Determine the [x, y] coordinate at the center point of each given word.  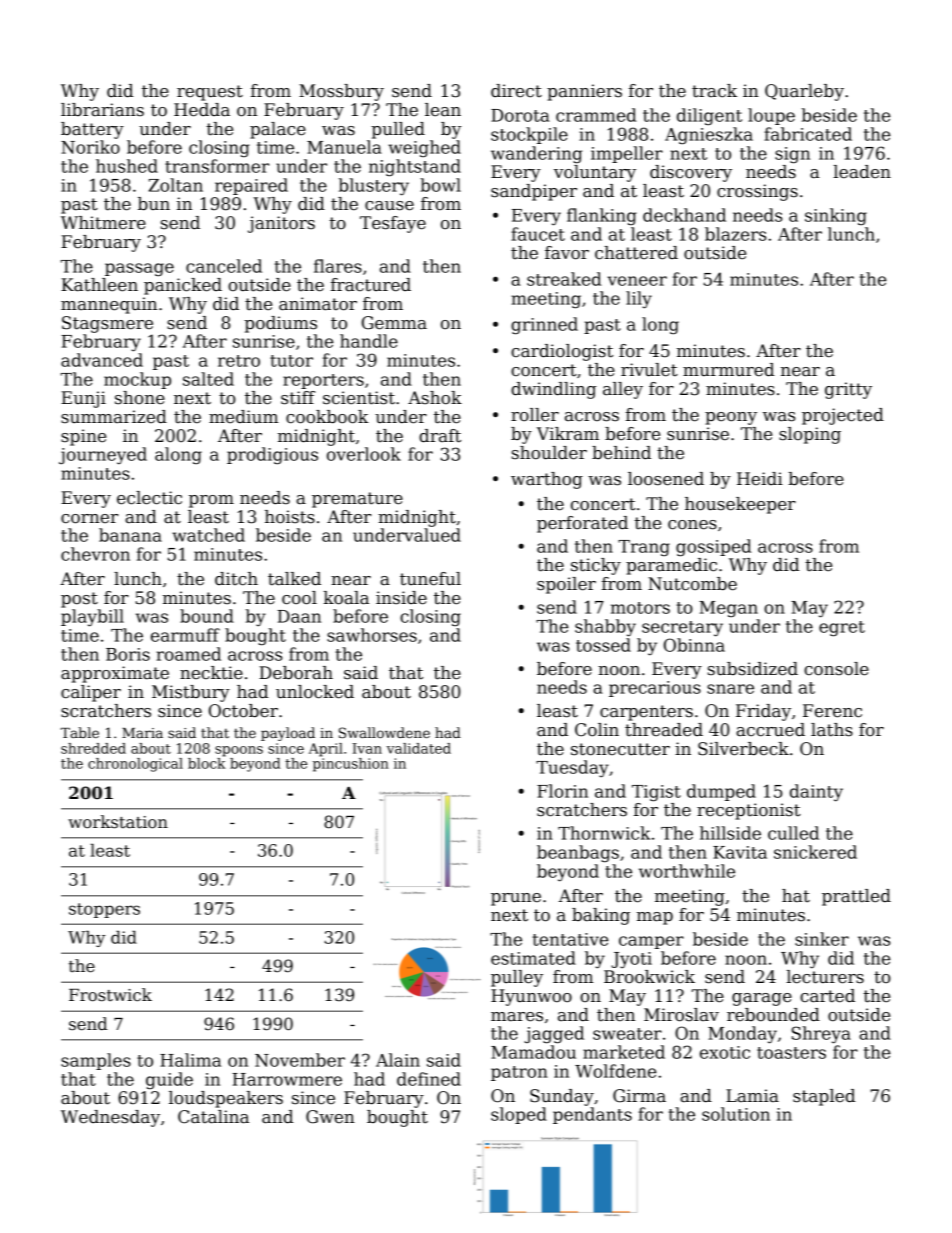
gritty [848, 390]
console [836, 669]
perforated [582, 524]
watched [208, 535]
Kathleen [99, 285]
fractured [371, 285]
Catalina [213, 1117]
